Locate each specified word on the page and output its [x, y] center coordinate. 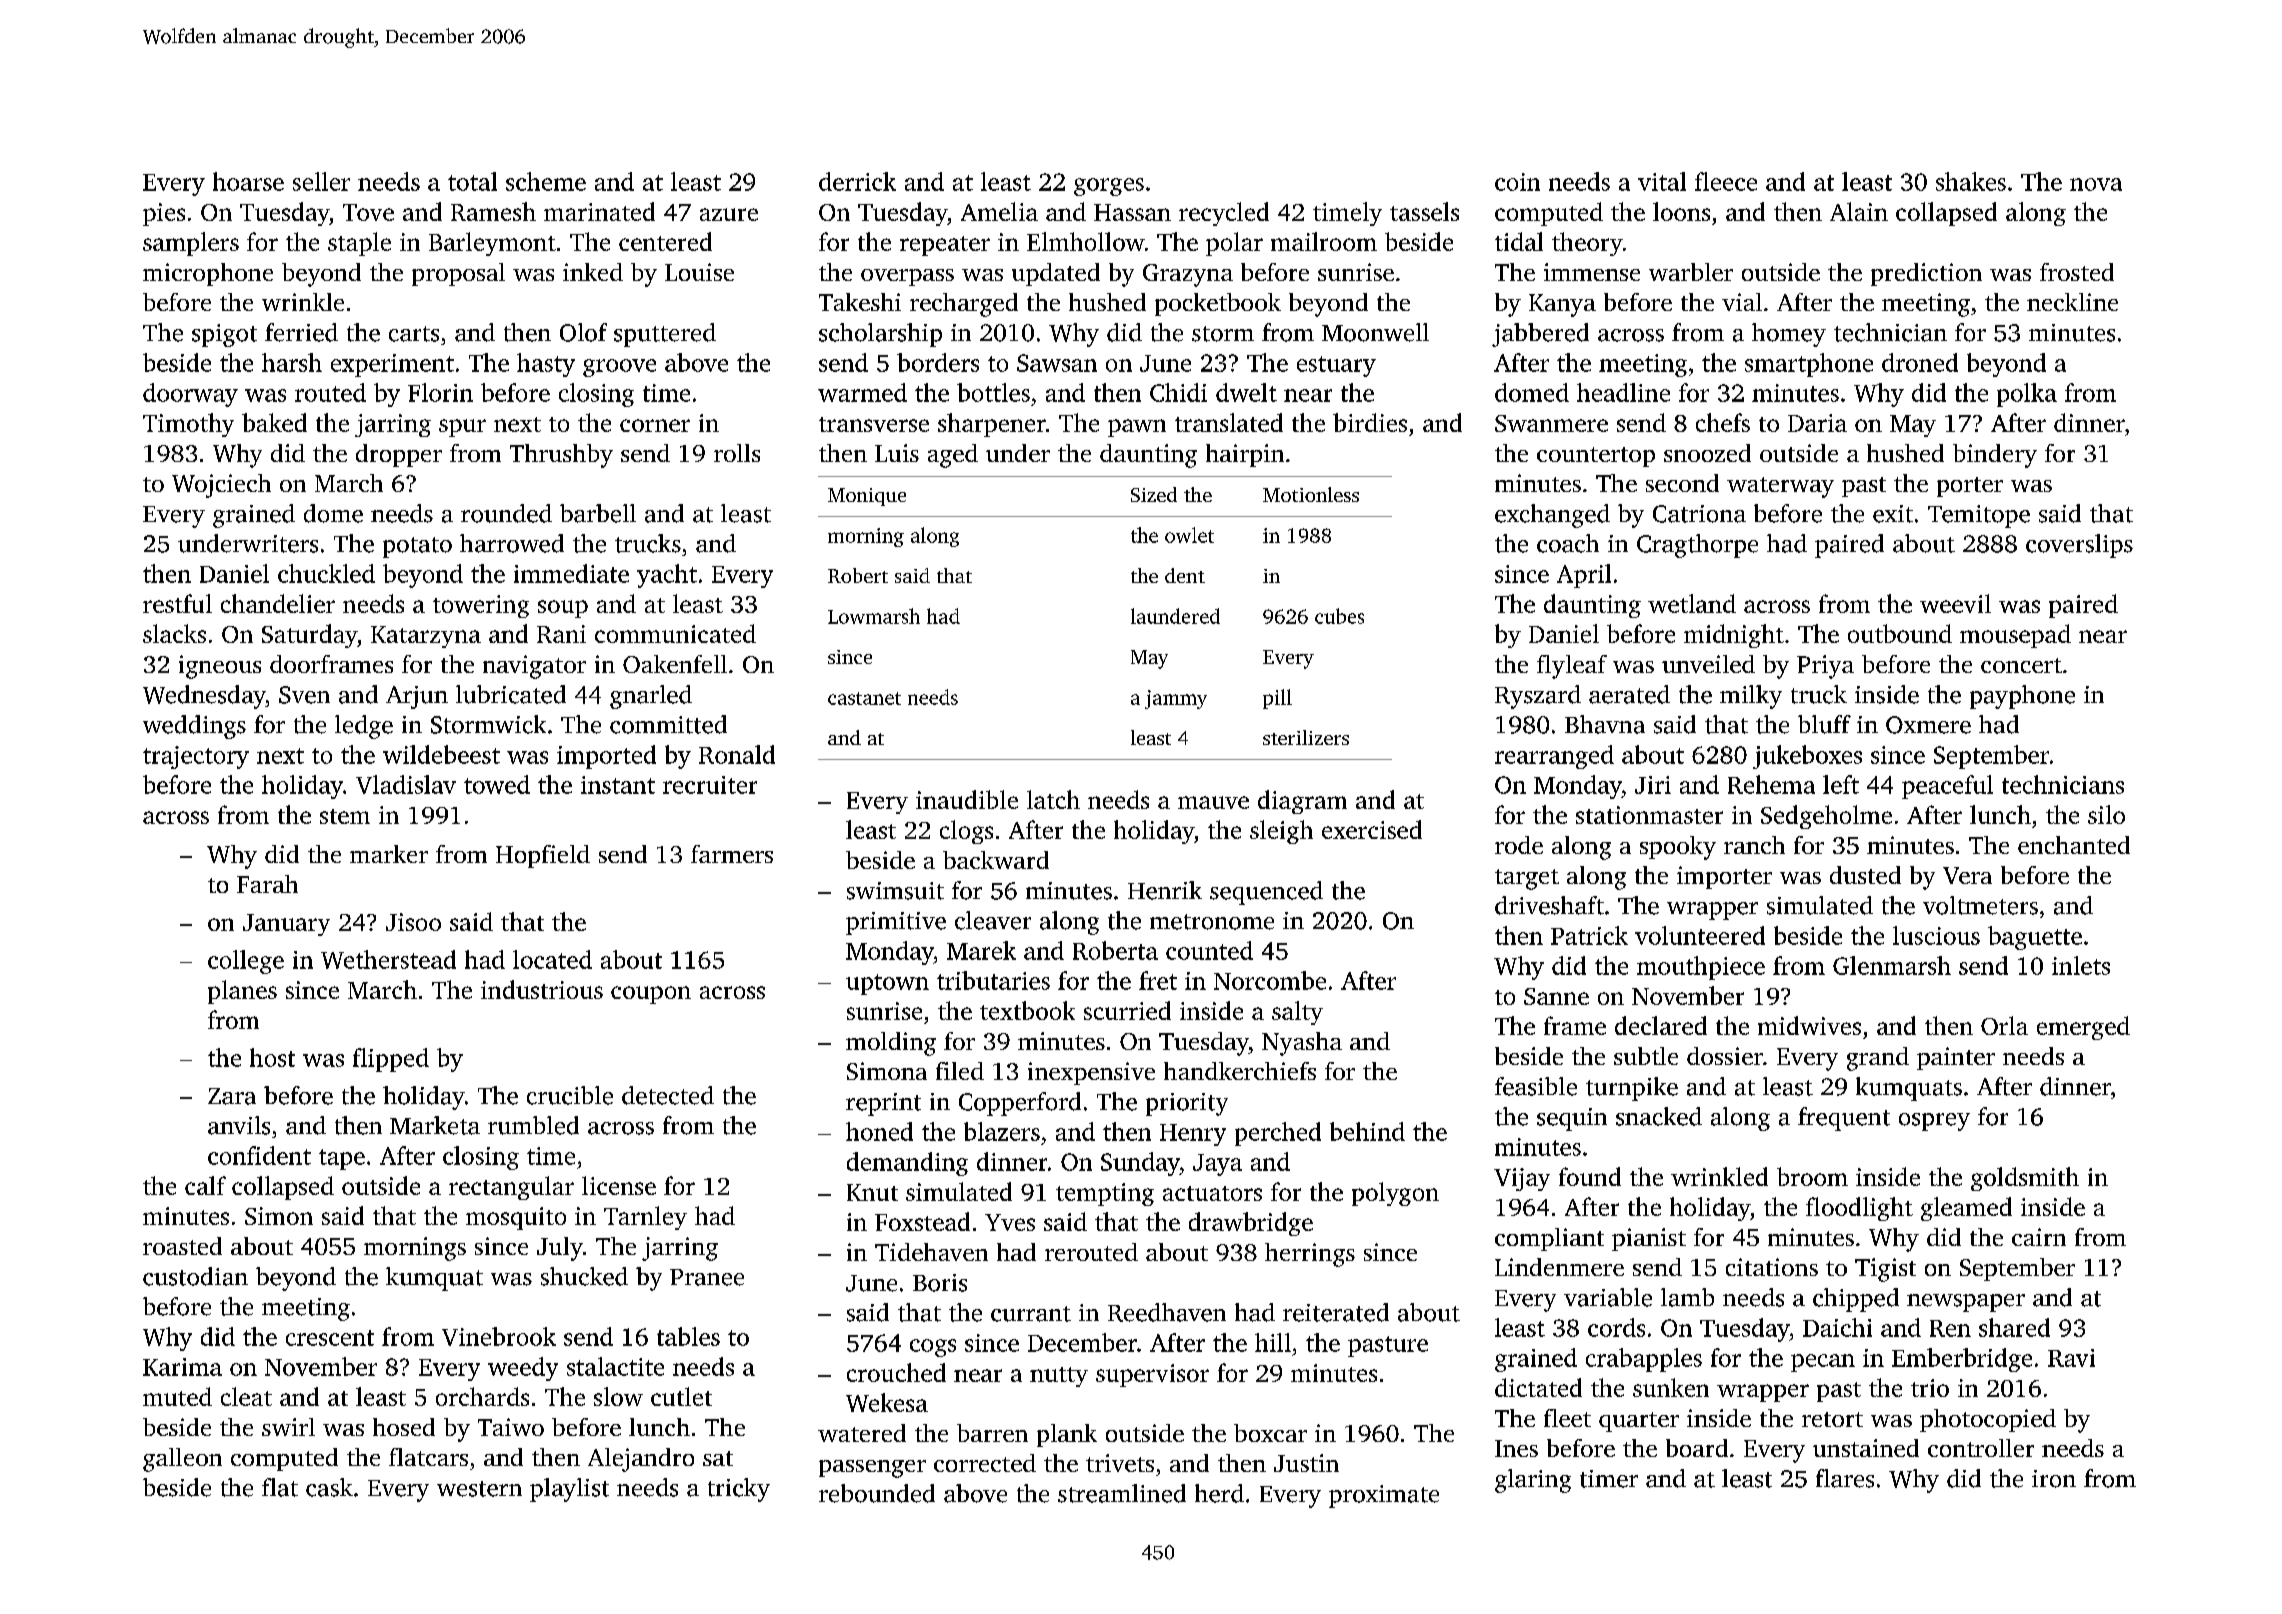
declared [1661, 1025]
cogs [933, 1348]
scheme [546, 181]
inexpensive [1091, 1073]
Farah [267, 884]
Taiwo [511, 1427]
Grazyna [1188, 275]
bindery [1995, 456]
